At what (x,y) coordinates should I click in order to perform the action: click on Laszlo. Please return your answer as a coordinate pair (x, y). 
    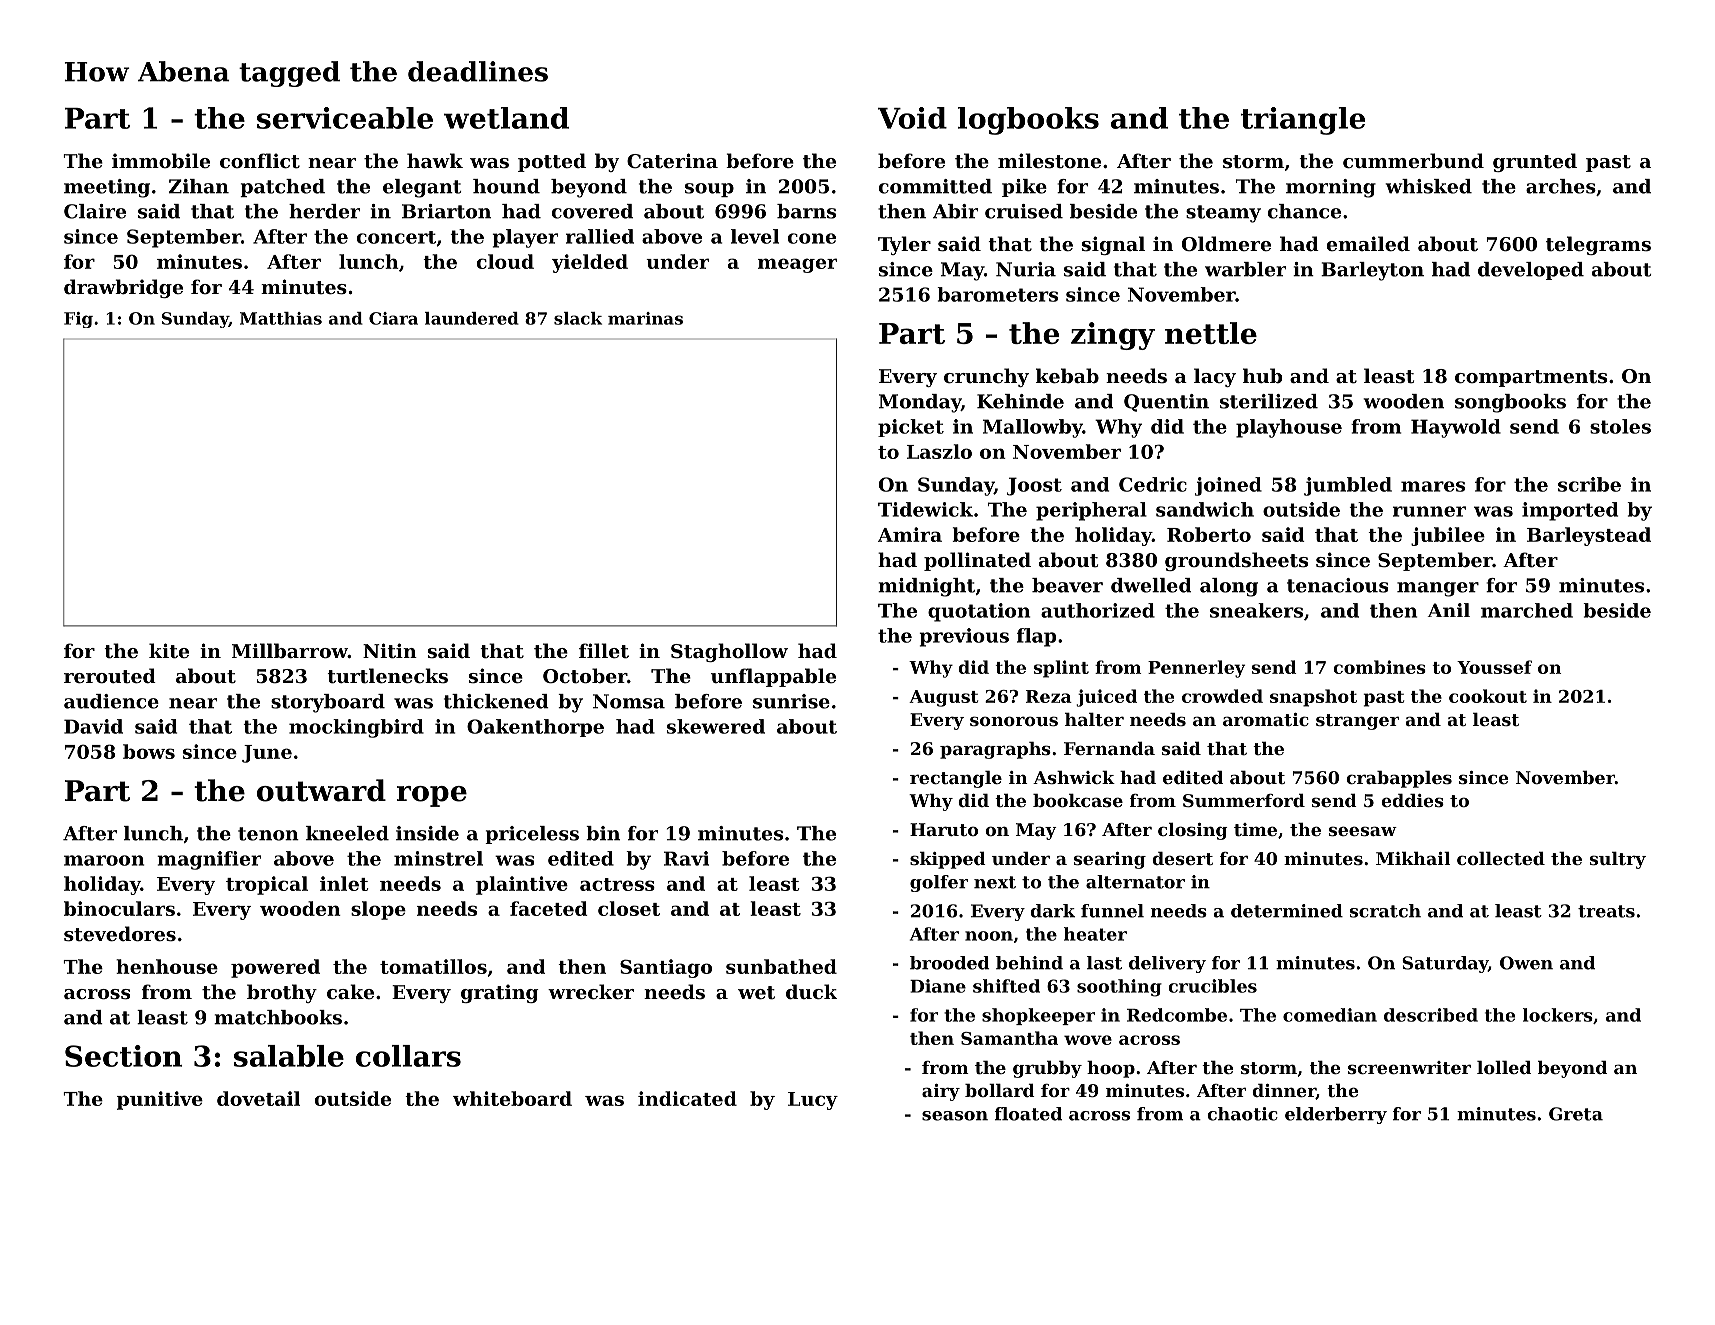
    Looking at the image, I should click on (939, 451).
